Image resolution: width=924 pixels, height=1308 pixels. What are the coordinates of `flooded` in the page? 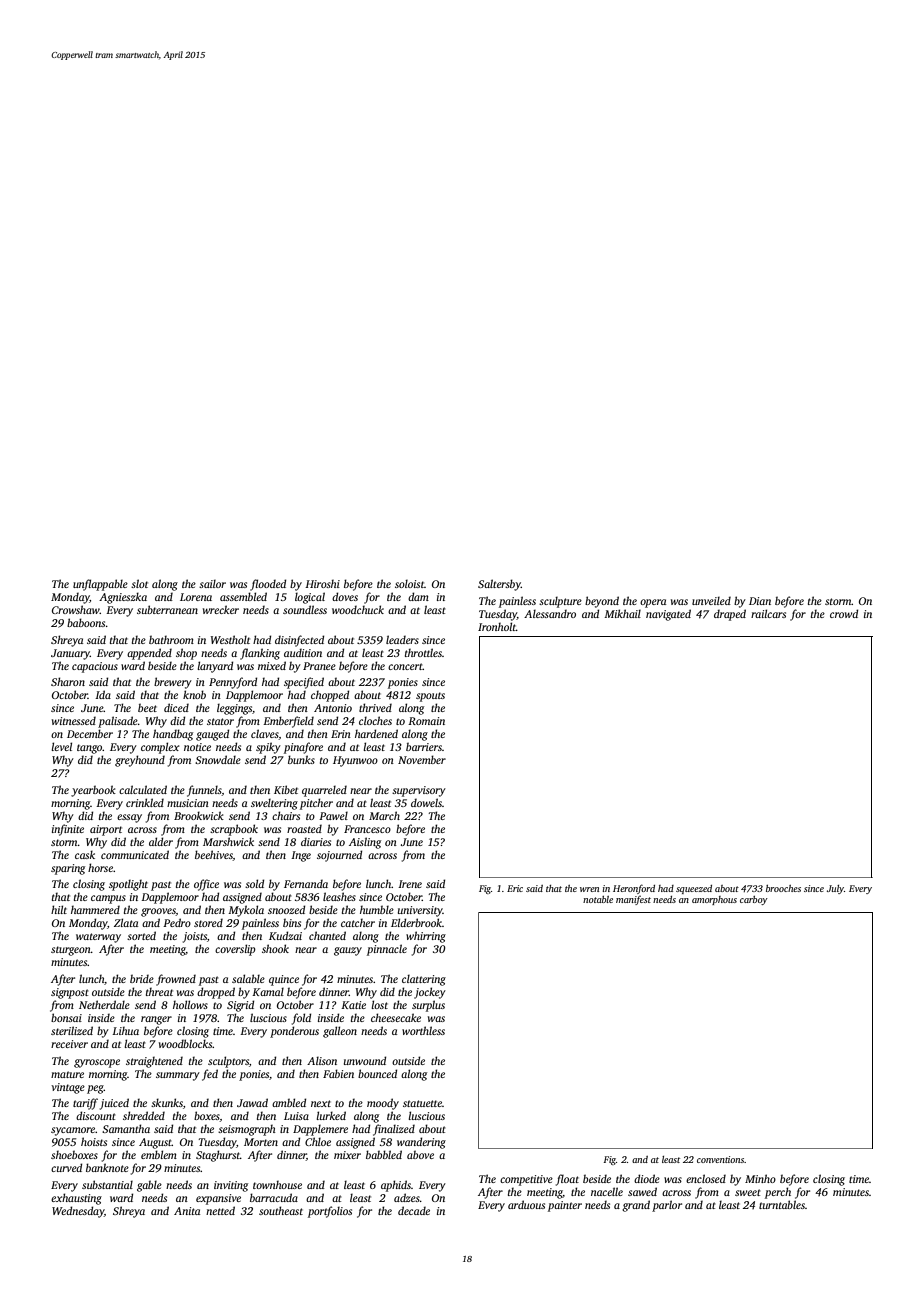 It's located at (268, 585).
